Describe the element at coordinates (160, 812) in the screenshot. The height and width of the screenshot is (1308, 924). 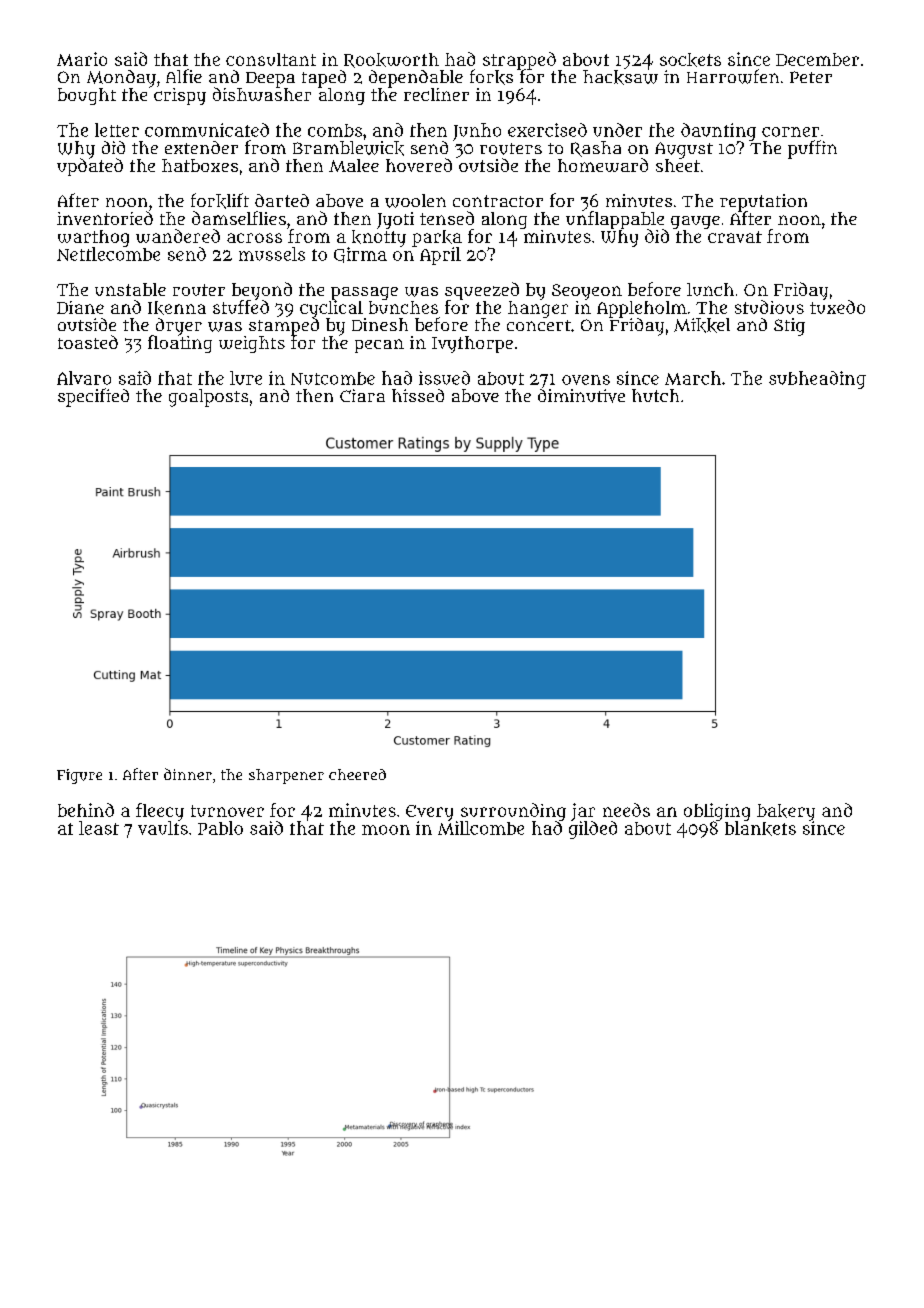
I see `fleecy` at that location.
